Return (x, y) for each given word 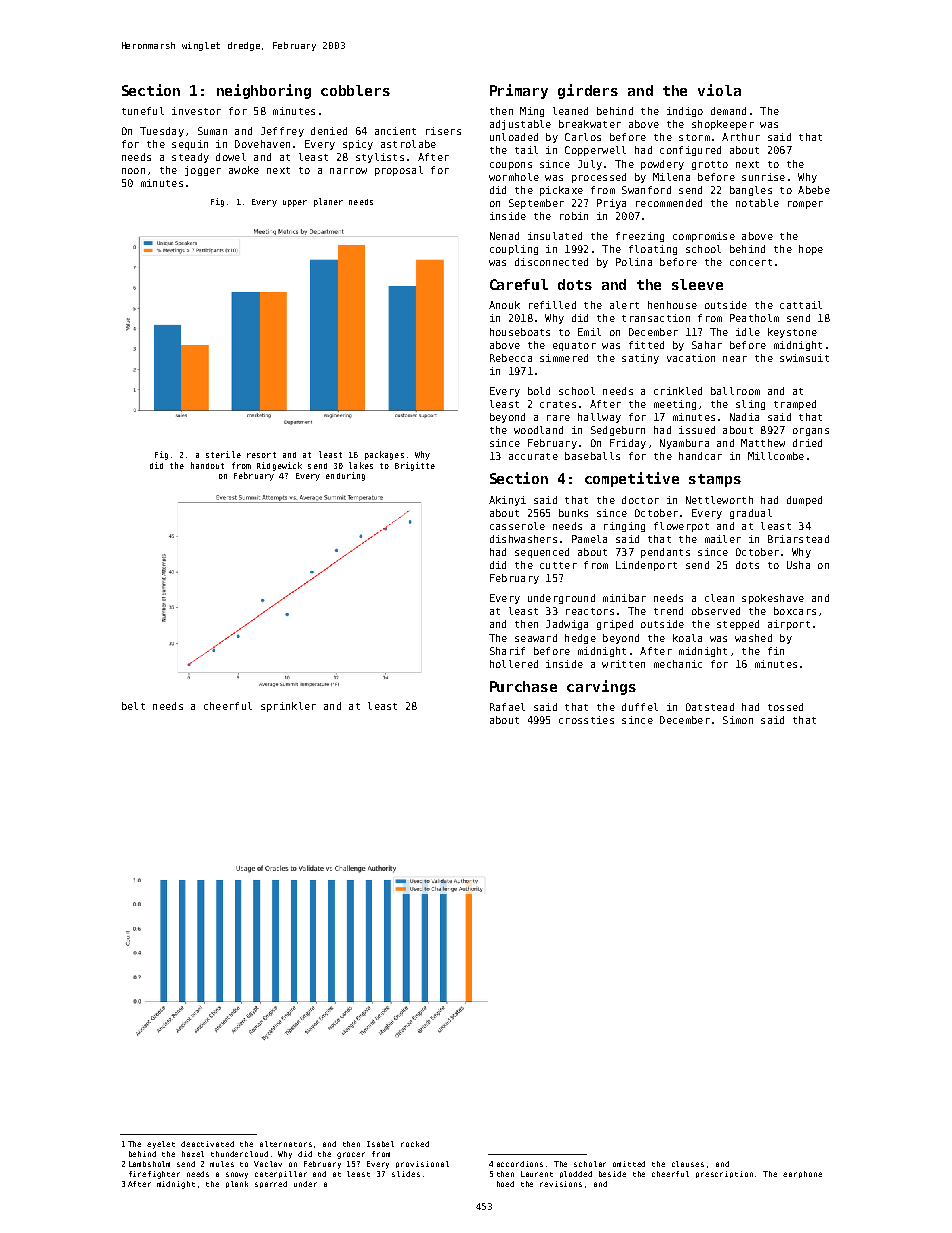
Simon (738, 720)
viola (719, 90)
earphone (802, 1174)
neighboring (264, 91)
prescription (724, 1174)
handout (207, 465)
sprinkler (288, 707)
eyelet (161, 1145)
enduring (345, 476)
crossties (586, 720)
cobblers (355, 90)
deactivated (207, 1144)
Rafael (507, 707)
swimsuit (804, 358)
